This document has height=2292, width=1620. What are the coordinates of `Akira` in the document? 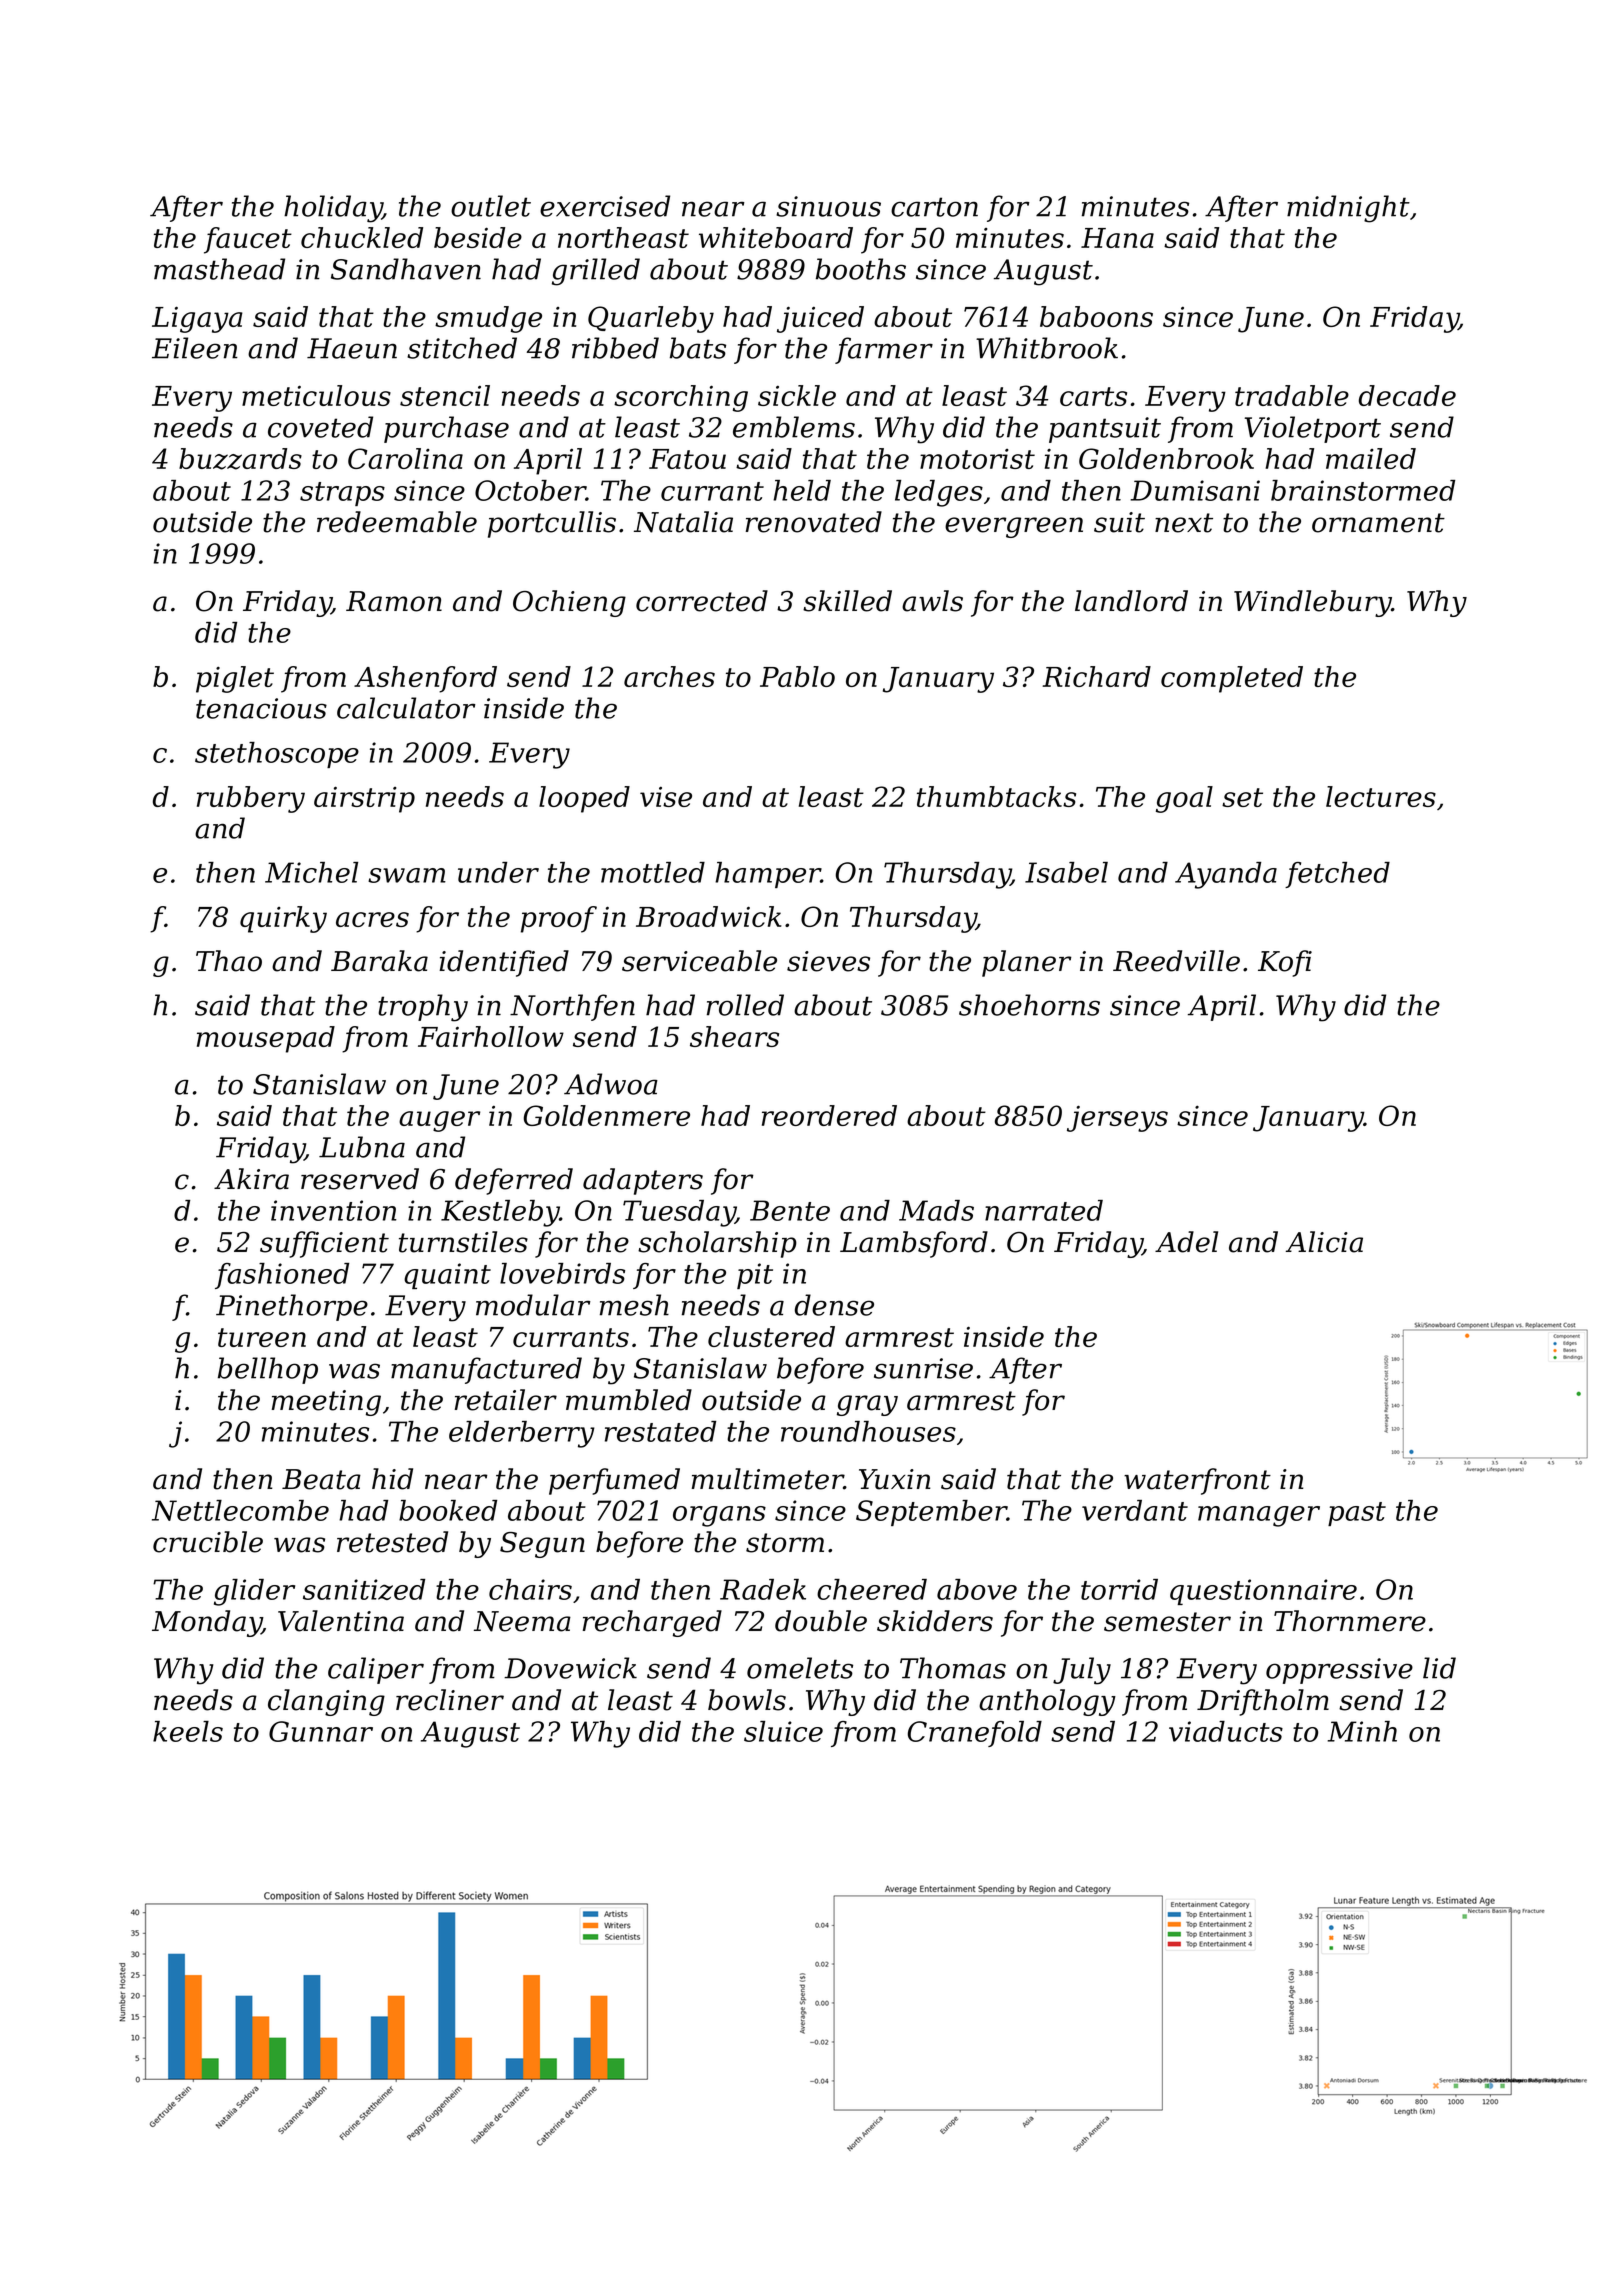 It's located at (251, 1179).
